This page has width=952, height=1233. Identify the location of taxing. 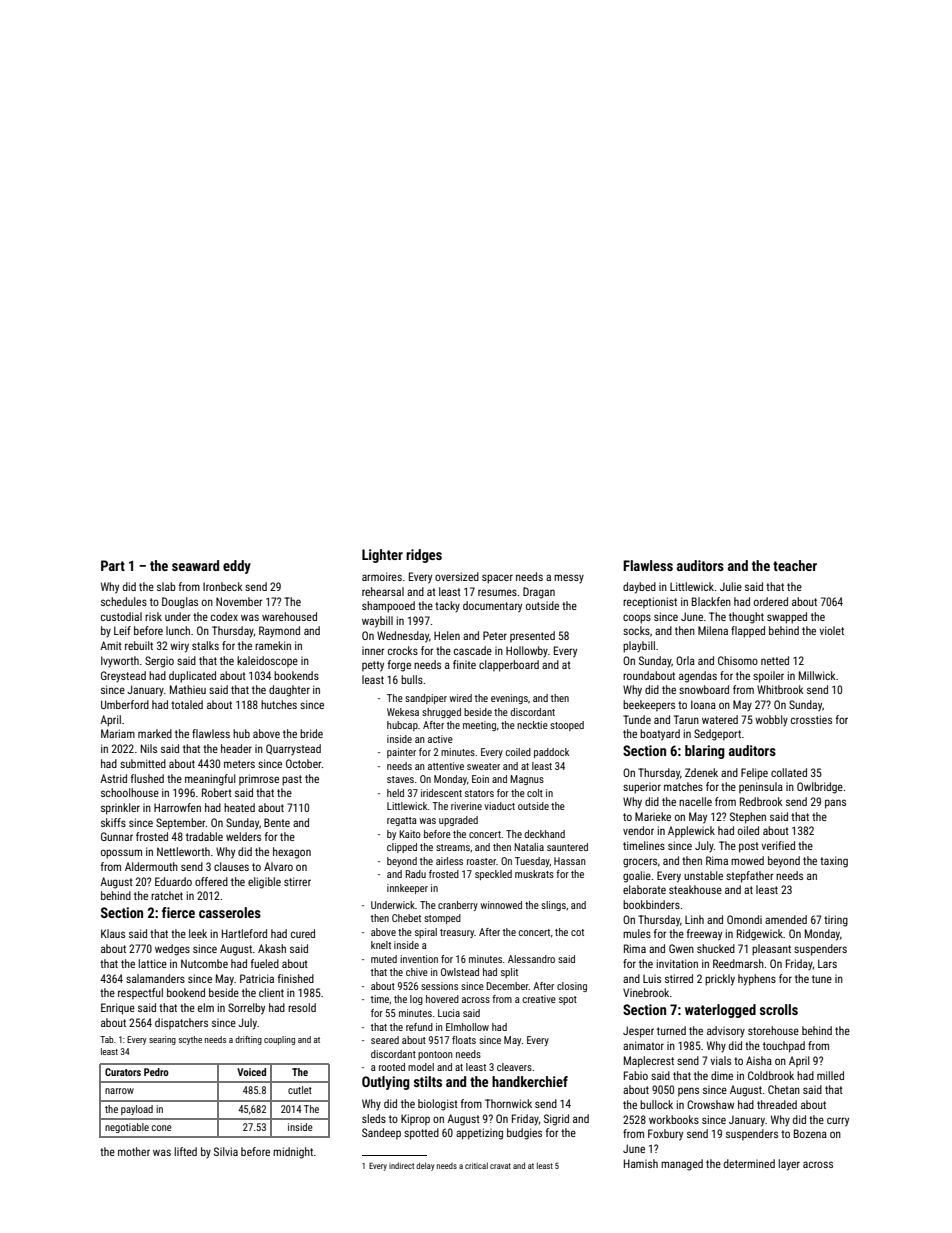
(834, 862).
